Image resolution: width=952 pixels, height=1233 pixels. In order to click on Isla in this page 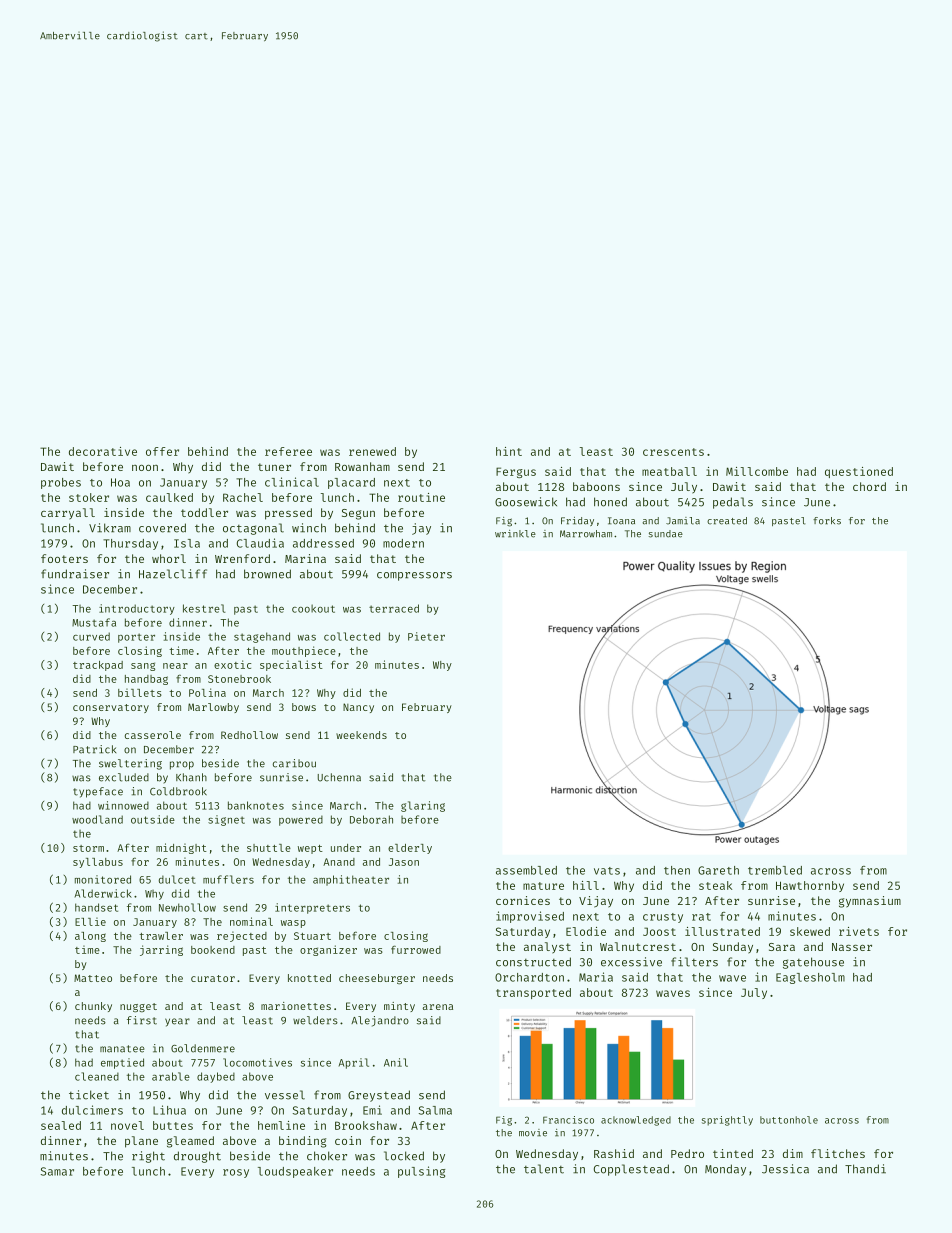, I will do `click(187, 543)`.
